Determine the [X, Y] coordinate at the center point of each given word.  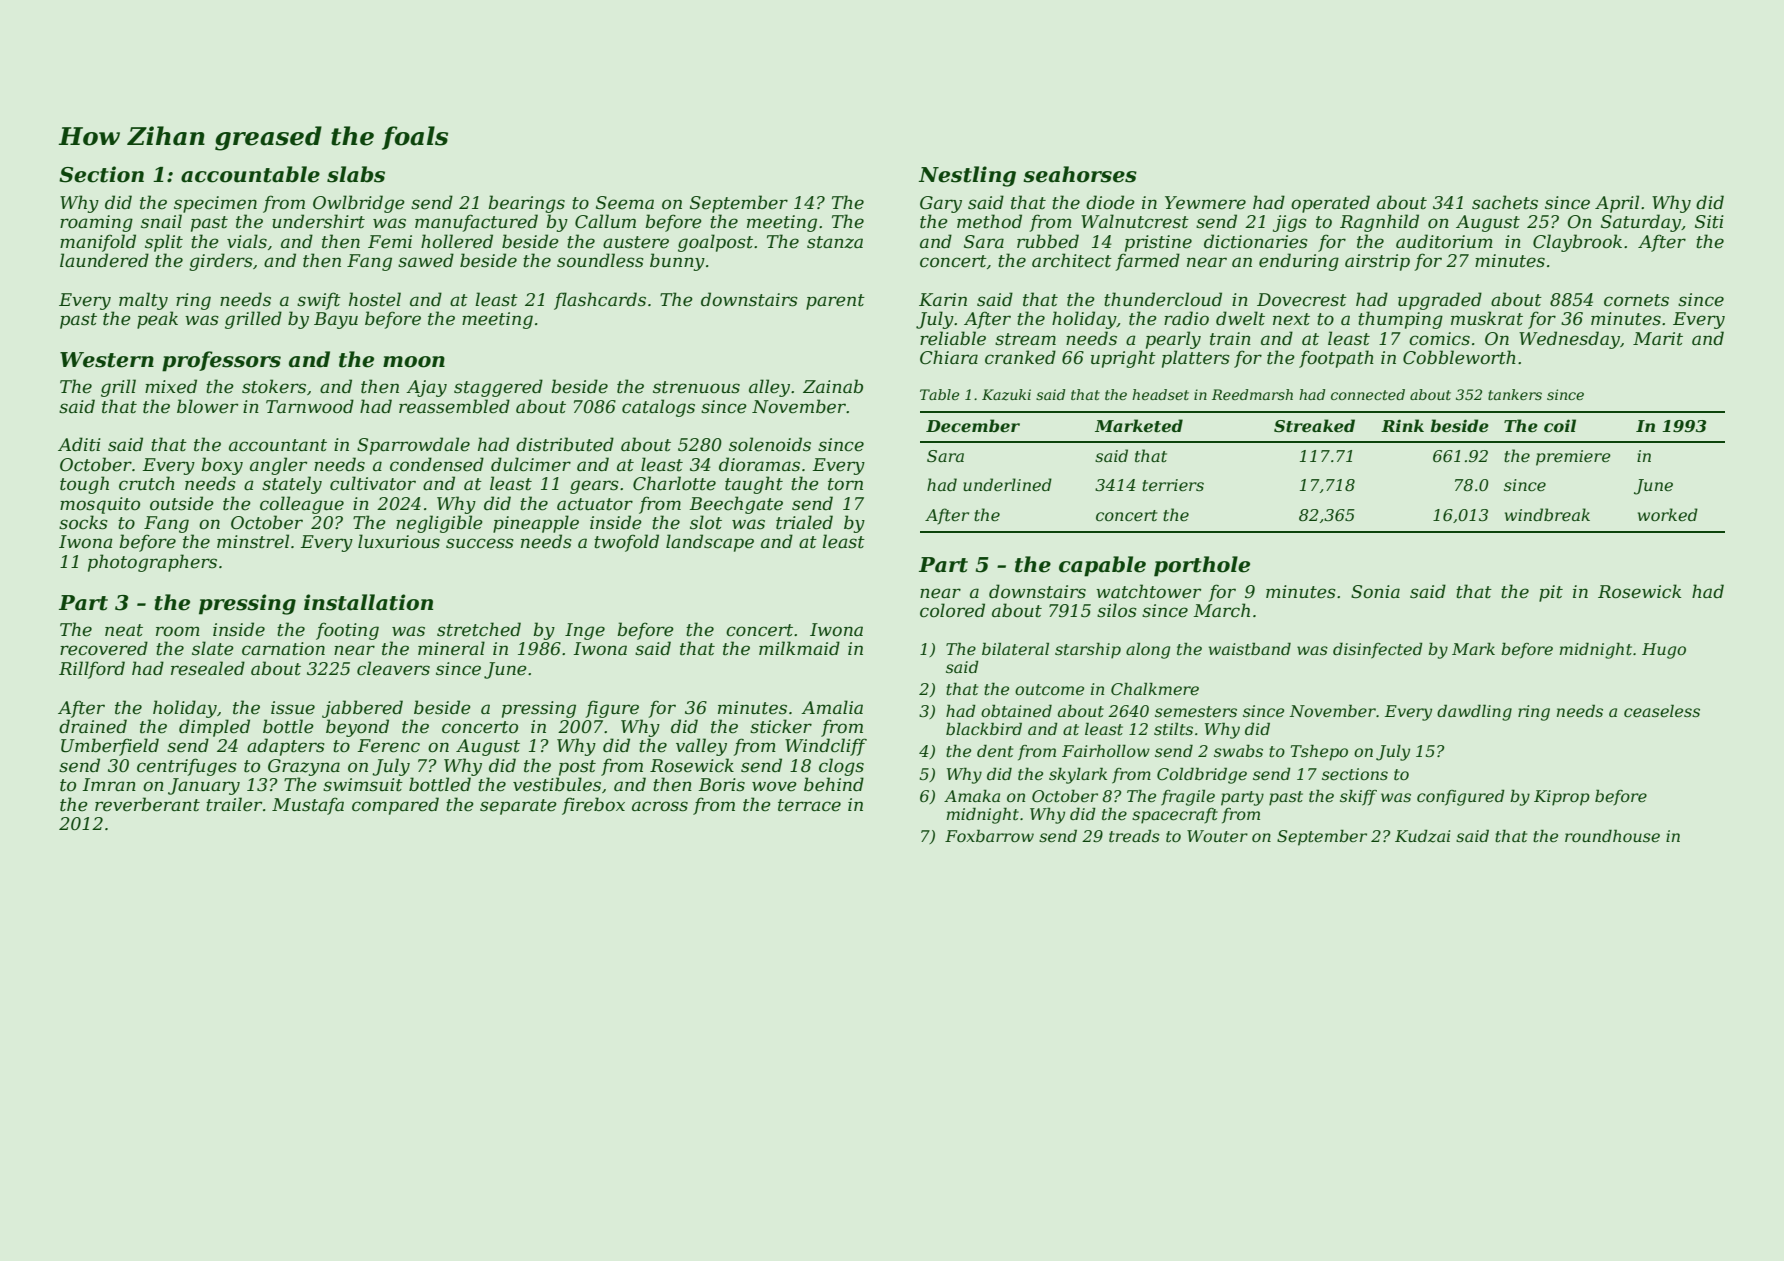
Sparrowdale [413, 446]
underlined [1007, 484]
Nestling [967, 176]
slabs [356, 174]
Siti [1709, 222]
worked [1668, 514]
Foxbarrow [989, 835]
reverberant [147, 804]
